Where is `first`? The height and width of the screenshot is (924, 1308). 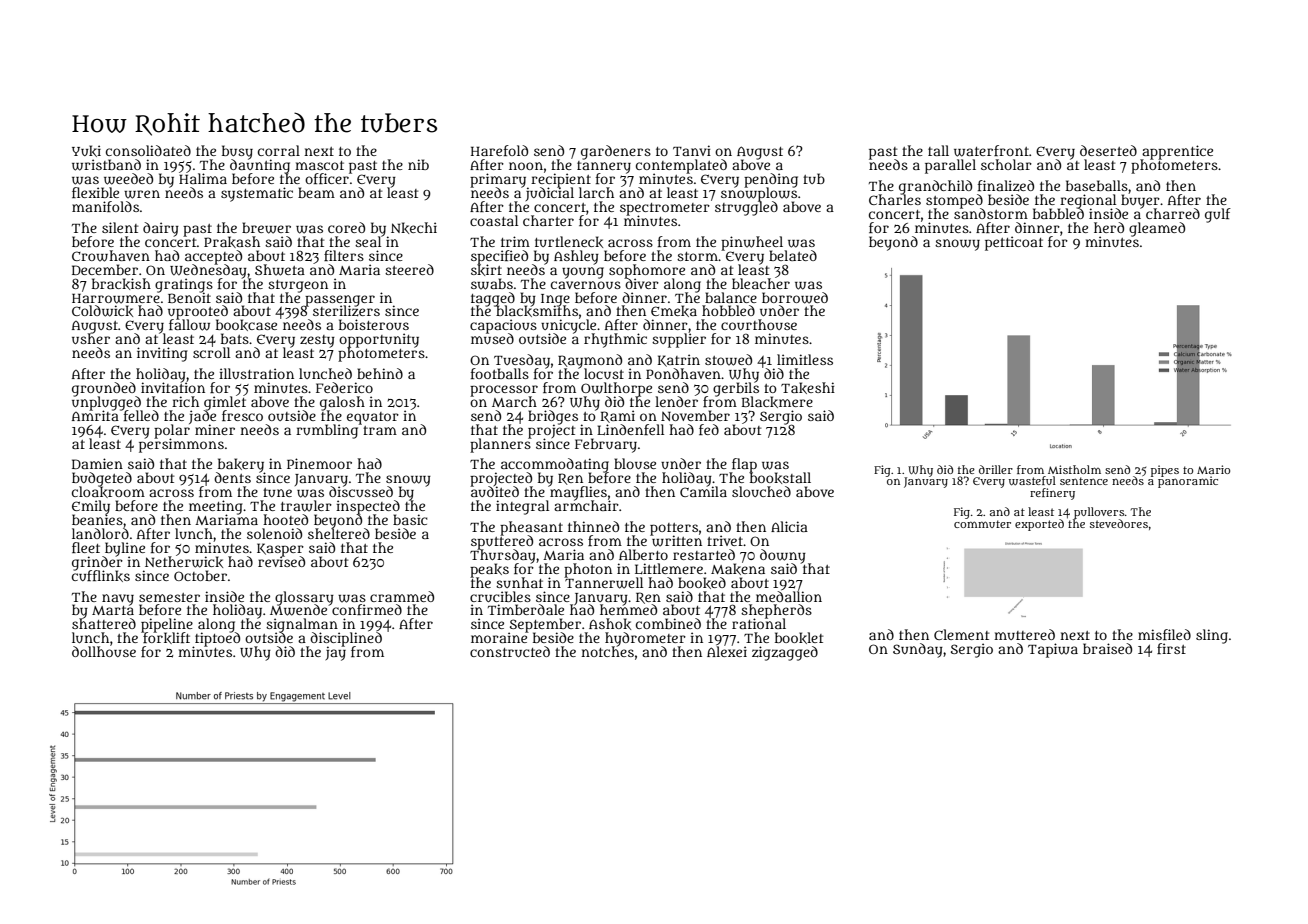 first is located at coordinates (1171, 648).
